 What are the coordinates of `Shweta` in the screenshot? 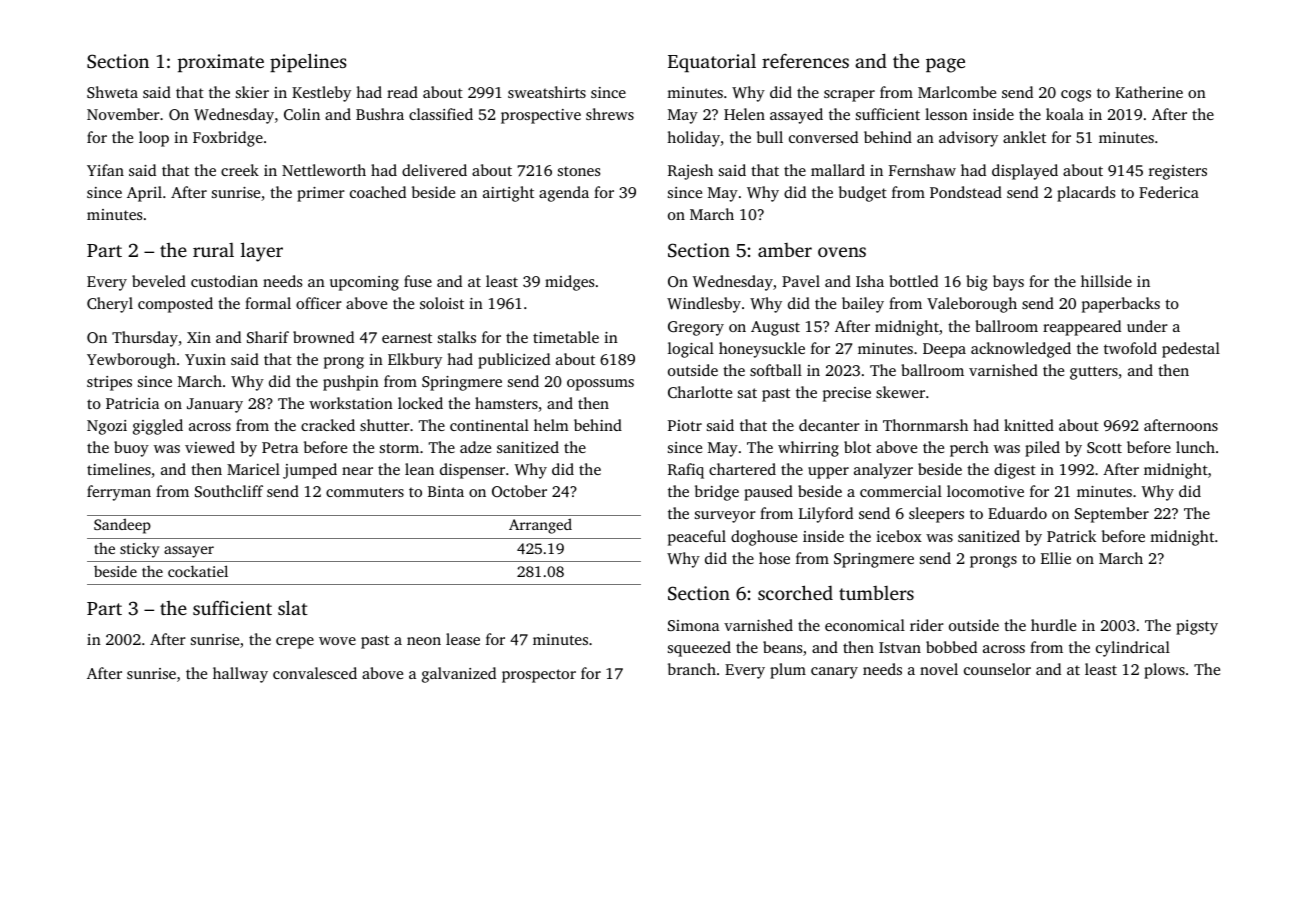 It's located at (112, 92).
